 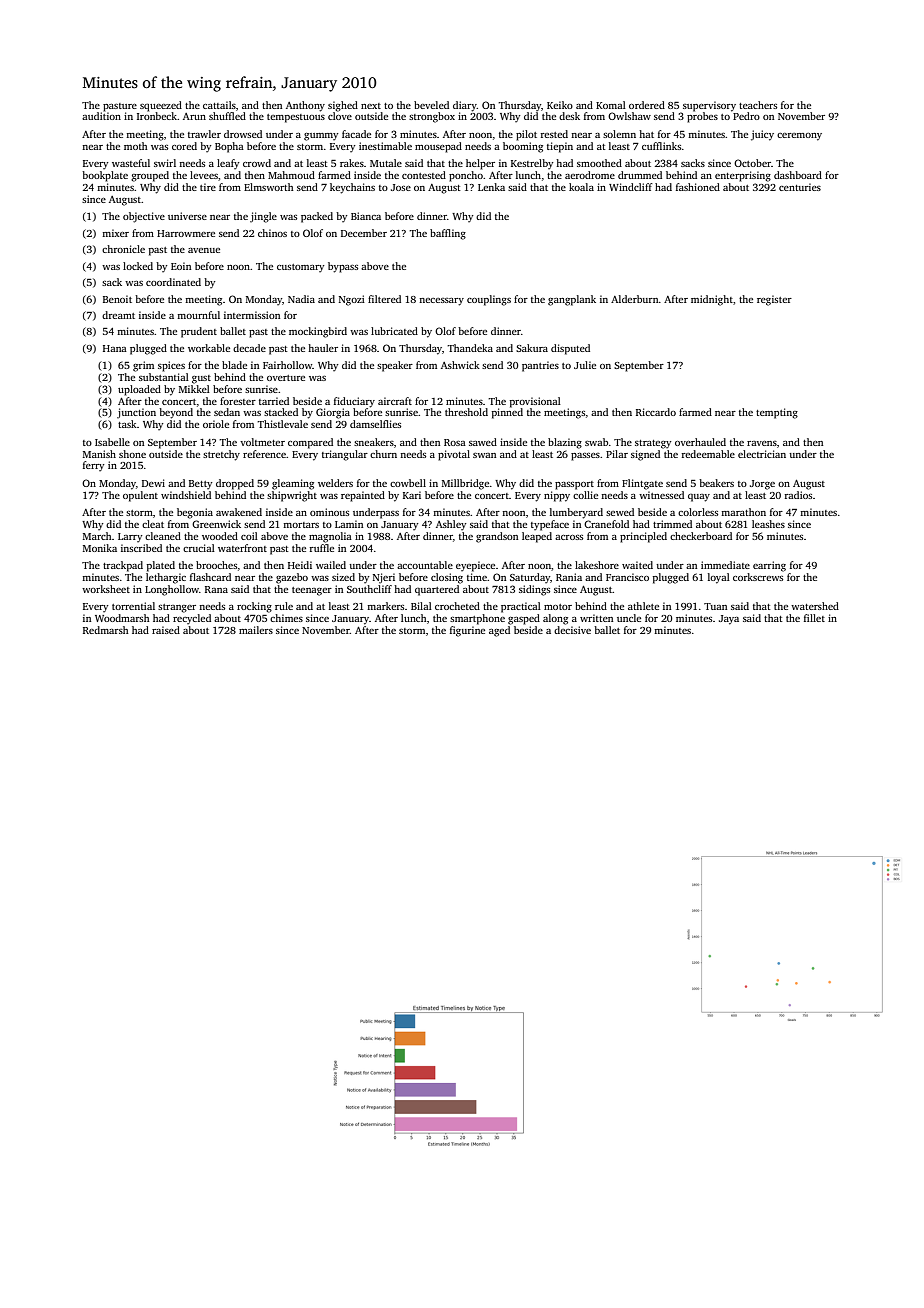 What do you see at coordinates (384, 299) in the document?
I see `filtered` at bounding box center [384, 299].
